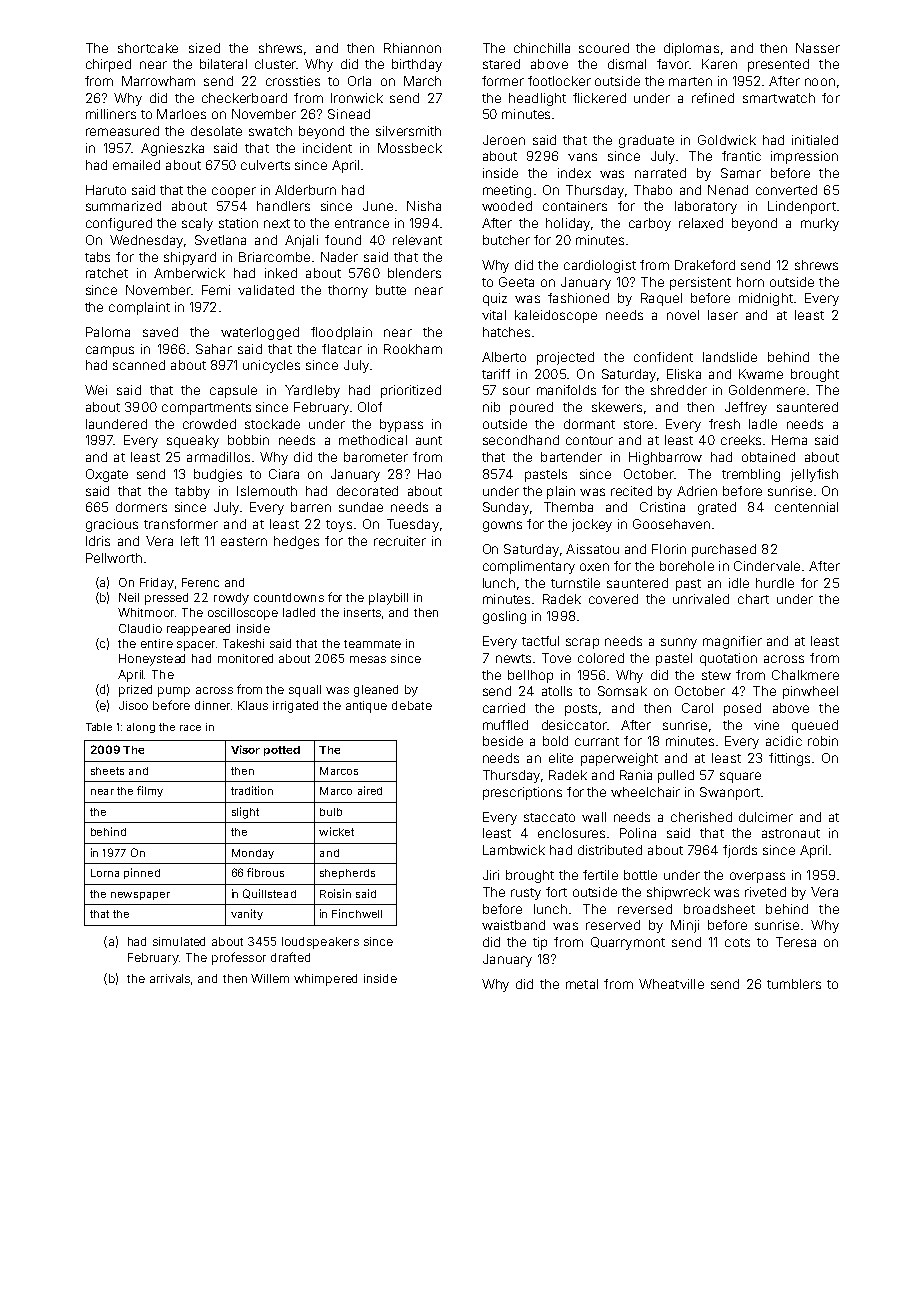 Image resolution: width=924 pixels, height=1308 pixels. I want to click on shortcake, so click(148, 48).
